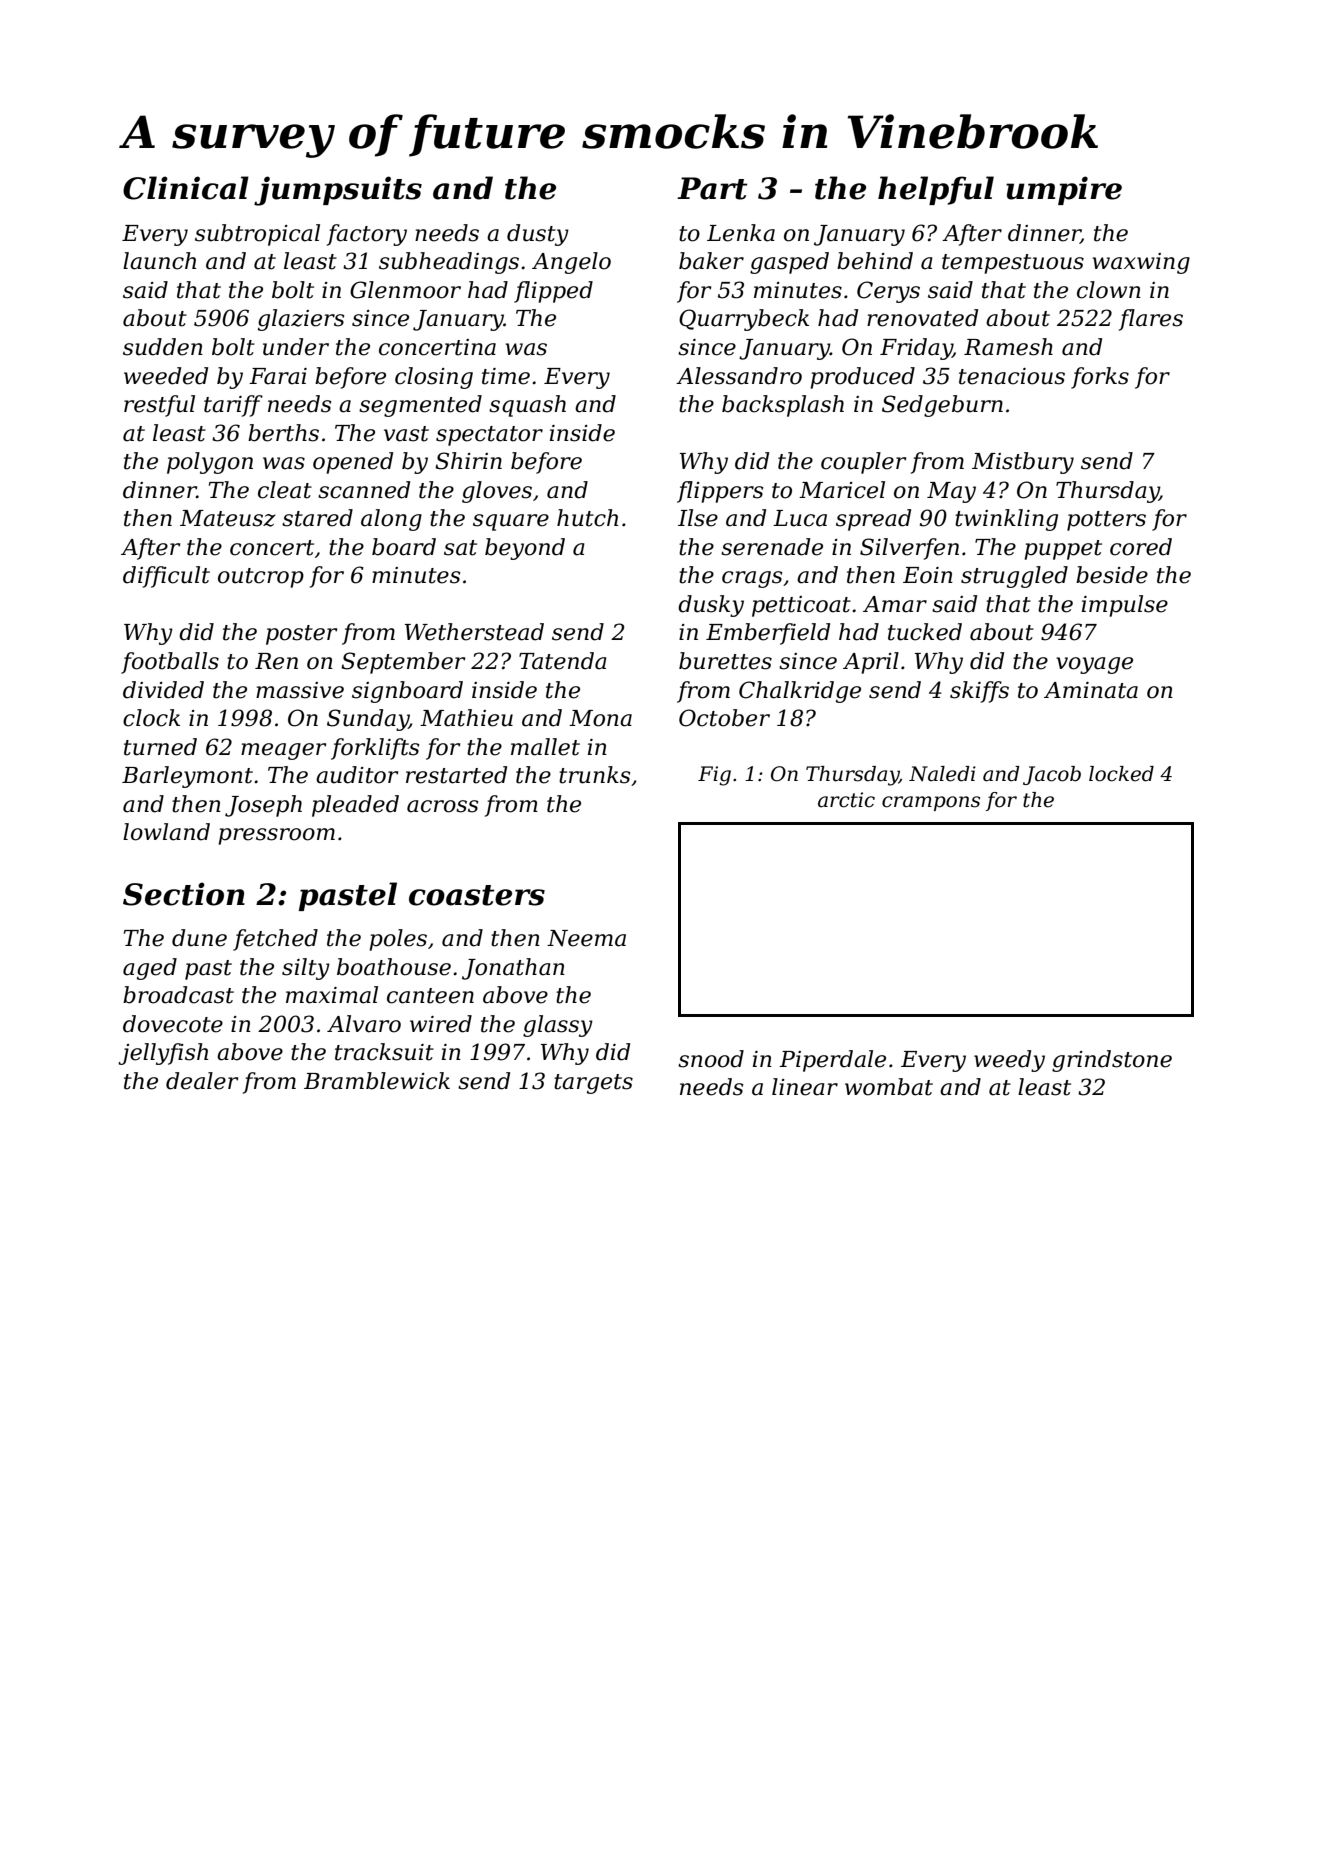 This screenshot has width=1317, height=1863. What do you see at coordinates (202, 1081) in the screenshot?
I see `dealer` at bounding box center [202, 1081].
